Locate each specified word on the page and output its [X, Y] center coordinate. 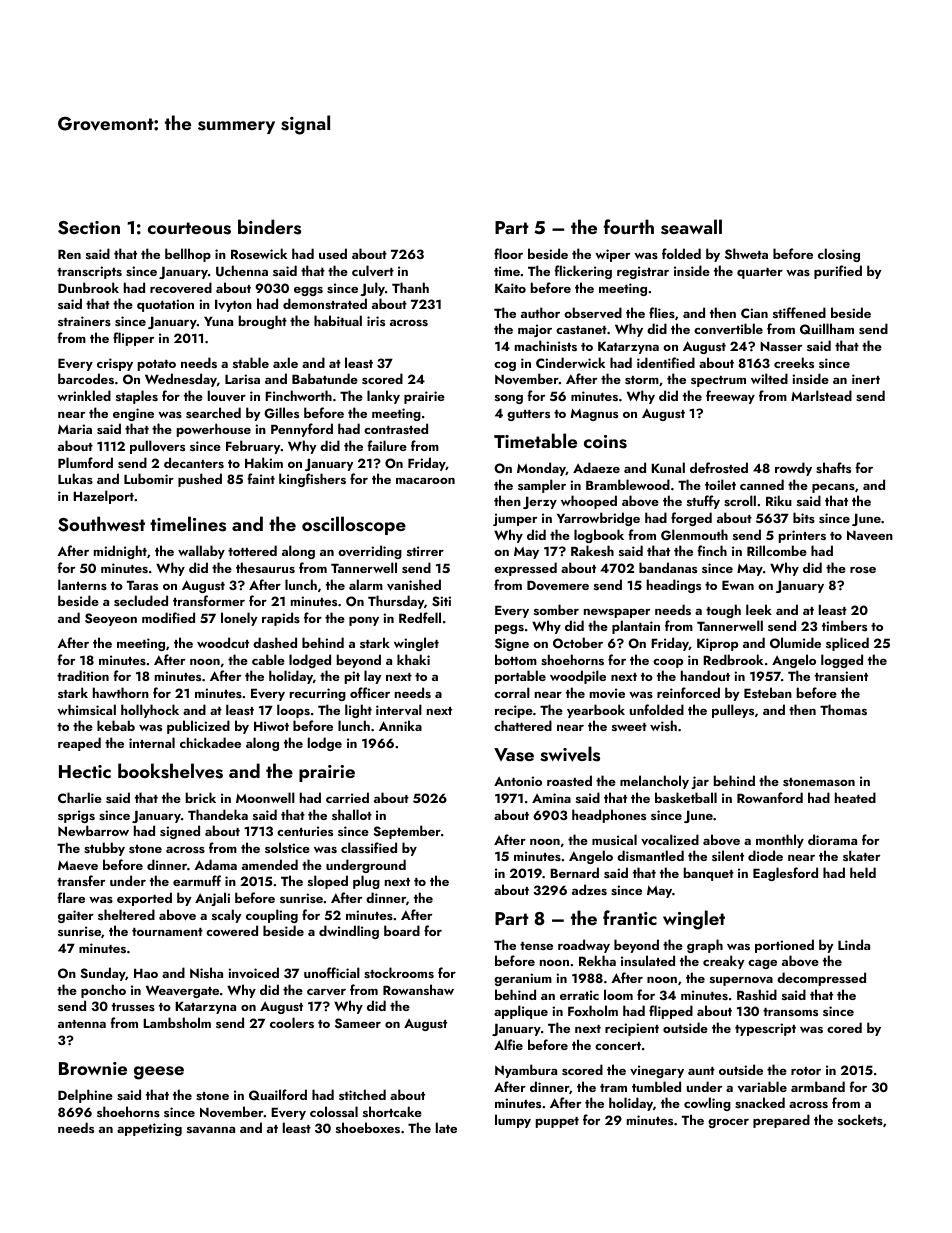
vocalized [670, 840]
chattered [523, 725]
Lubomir [149, 478]
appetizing [149, 1129]
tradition [83, 675]
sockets [860, 1119]
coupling [272, 916]
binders [269, 227]
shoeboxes [368, 1127]
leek [759, 609]
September [407, 832]
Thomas [843, 709]
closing [839, 255]
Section [89, 228]
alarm [366, 584]
